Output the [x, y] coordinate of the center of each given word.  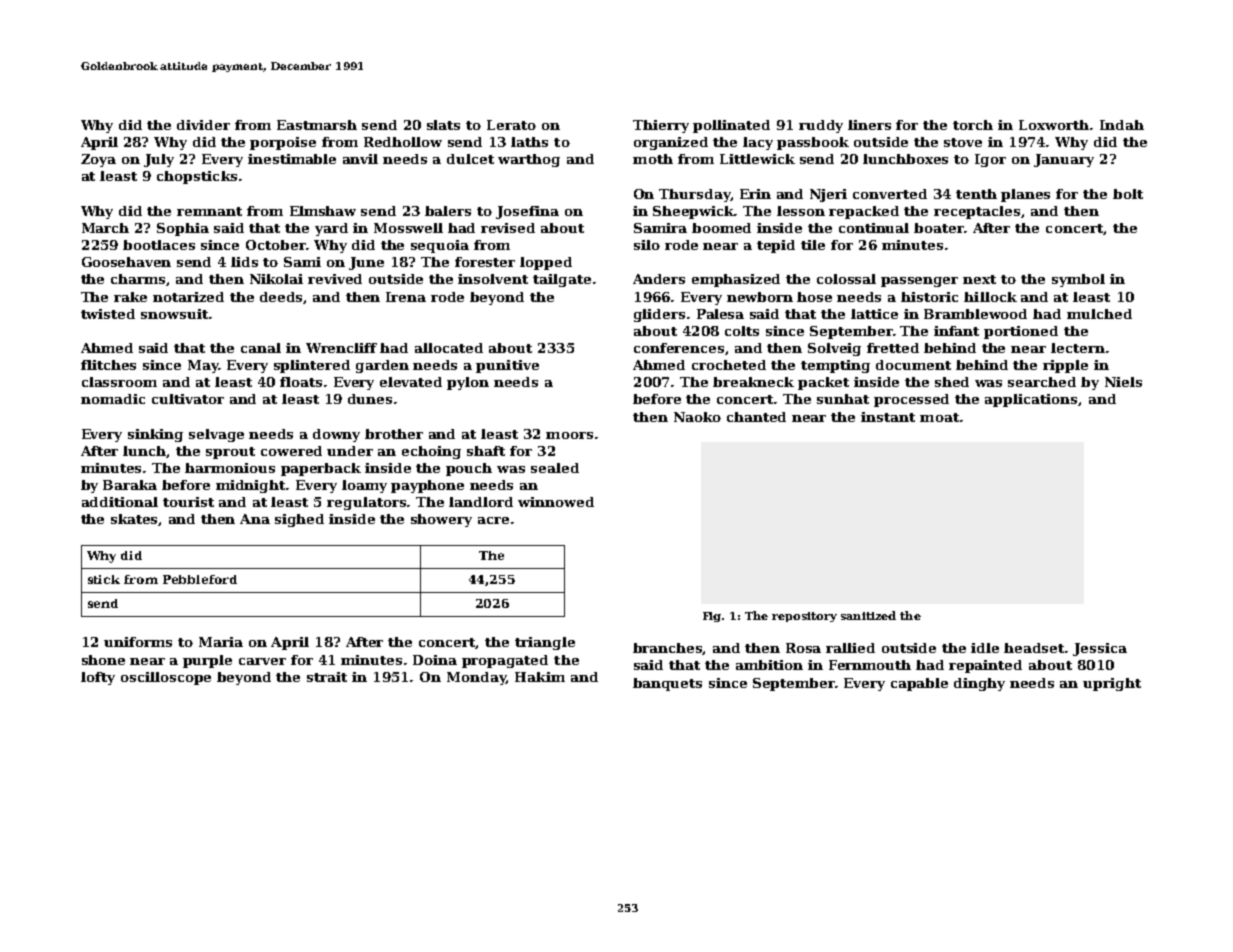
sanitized [868, 615]
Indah [1122, 125]
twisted [108, 314]
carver [262, 661]
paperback [321, 469]
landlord [481, 502]
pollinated [731, 126]
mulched [1099, 314]
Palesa [720, 314]
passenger [919, 282]
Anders [659, 279]
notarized [188, 297]
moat [939, 417]
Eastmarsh [317, 125]
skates [135, 520]
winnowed [556, 502]
